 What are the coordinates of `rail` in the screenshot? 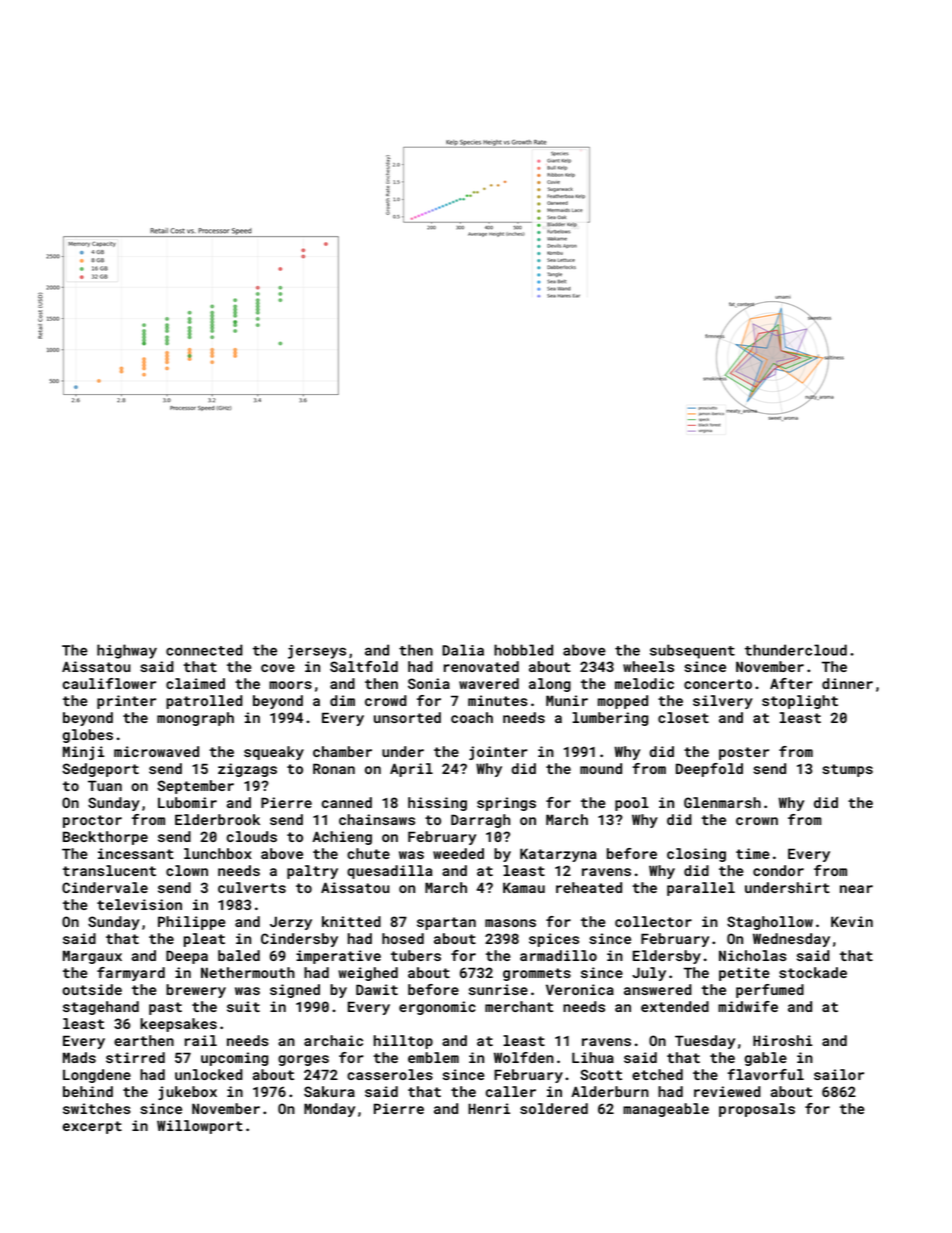 It's located at (201, 1040).
